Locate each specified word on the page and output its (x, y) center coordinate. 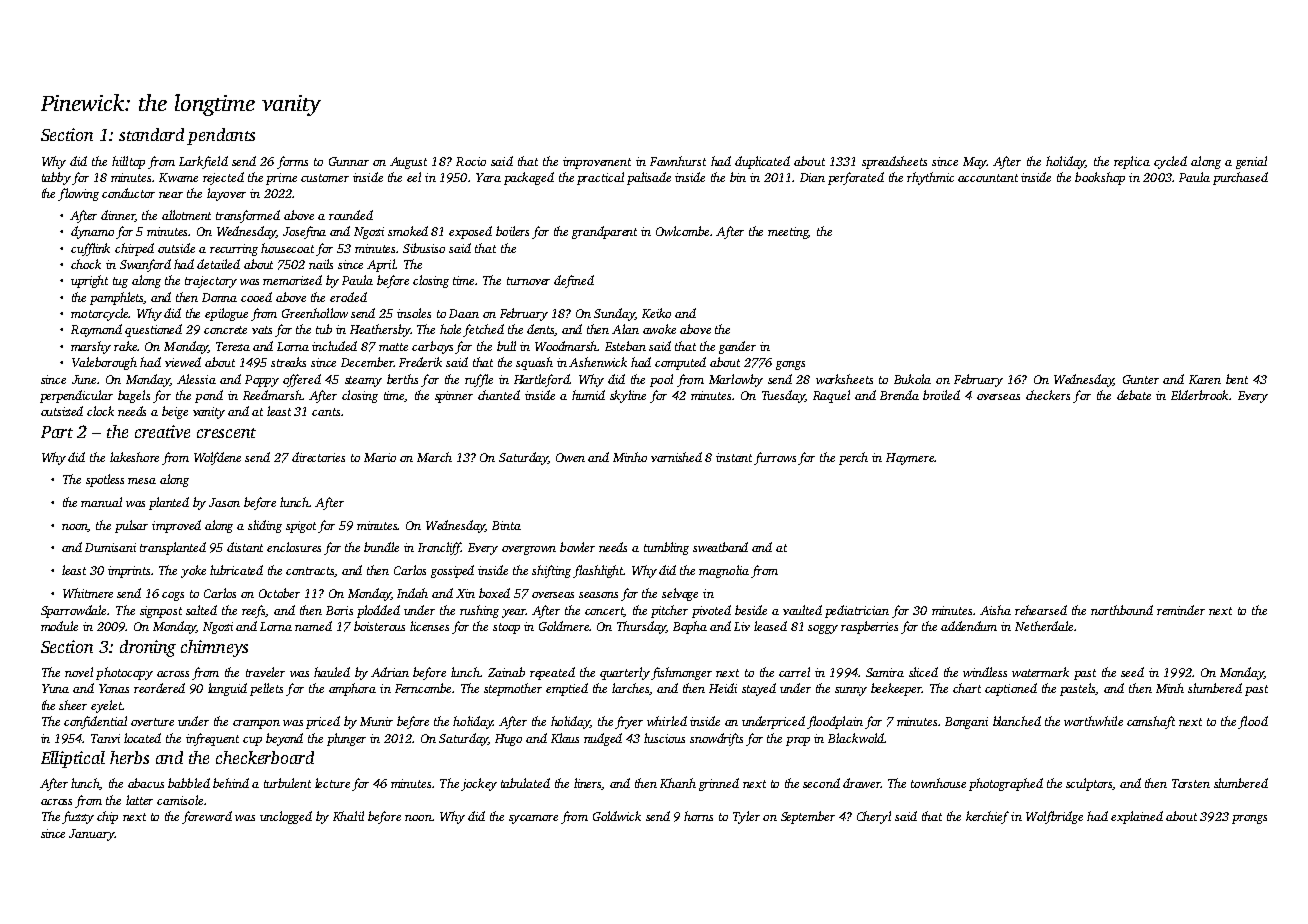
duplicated (762, 162)
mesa (142, 481)
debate (1134, 395)
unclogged (286, 817)
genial (1251, 162)
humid (588, 395)
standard (151, 134)
